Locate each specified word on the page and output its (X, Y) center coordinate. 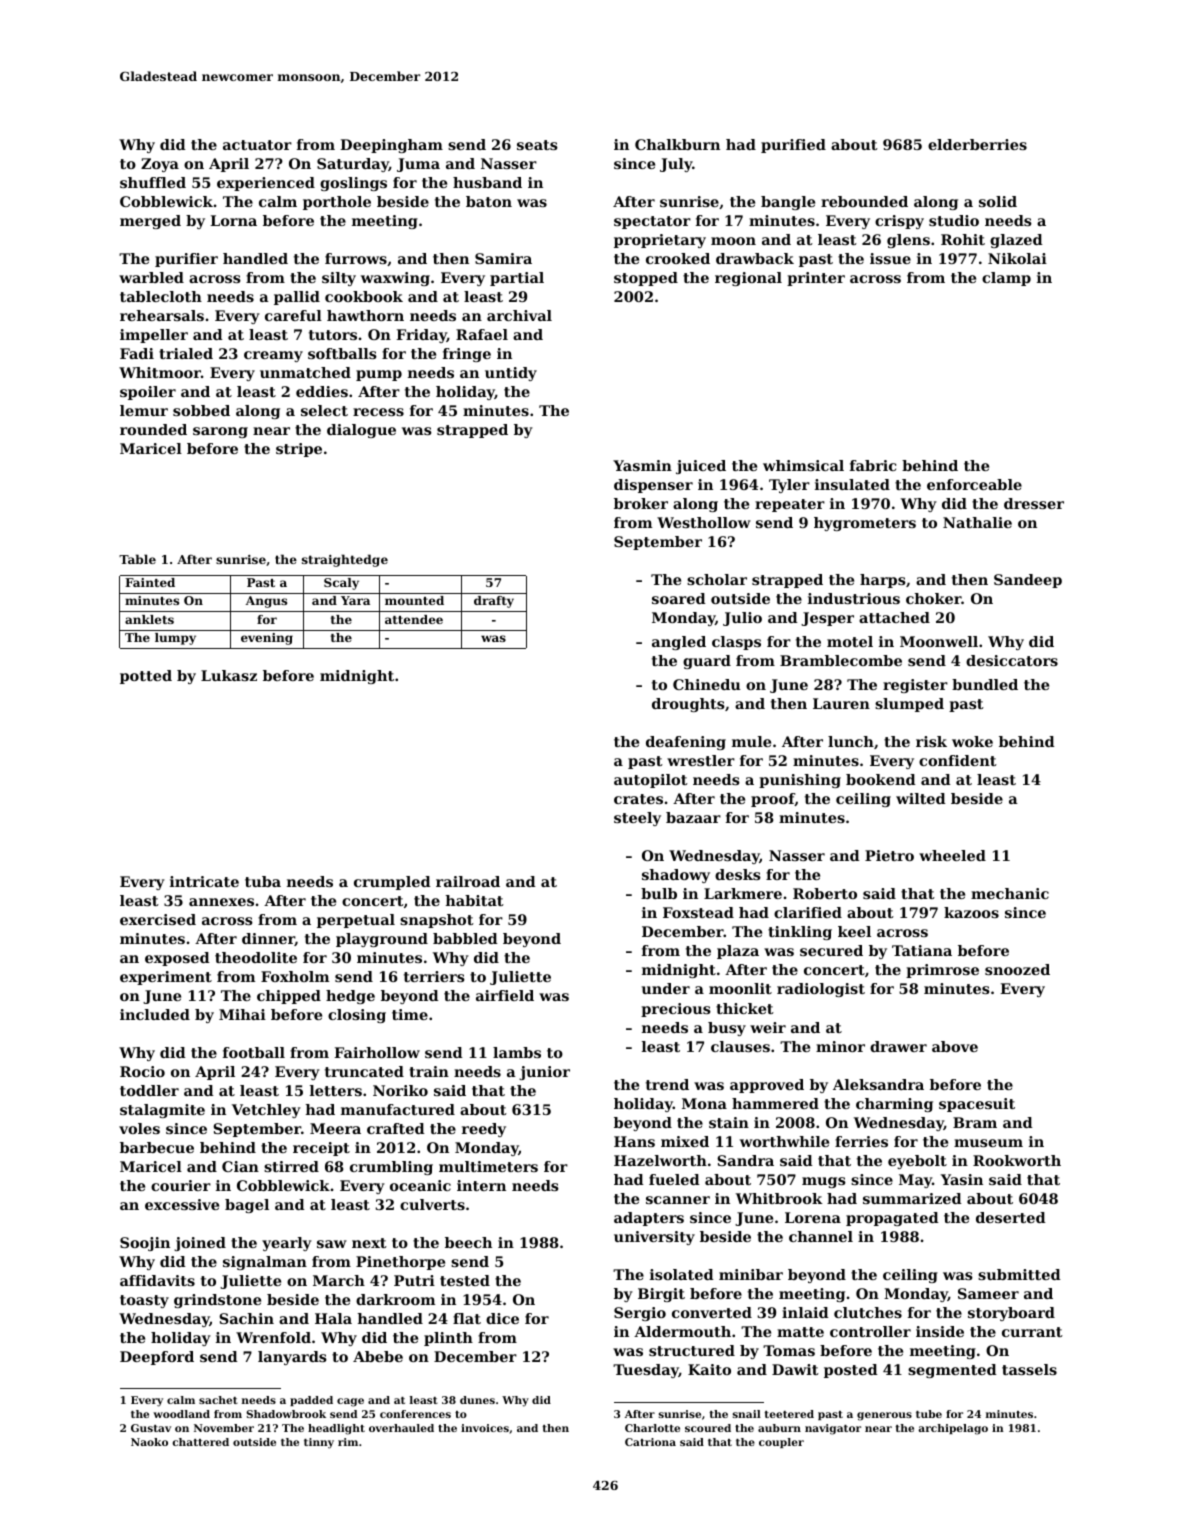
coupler (781, 1443)
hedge (350, 997)
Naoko (149, 1442)
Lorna (233, 220)
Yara (355, 600)
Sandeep (1028, 581)
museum (988, 1143)
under (666, 988)
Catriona (650, 1442)
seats (537, 145)
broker (641, 503)
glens (908, 241)
